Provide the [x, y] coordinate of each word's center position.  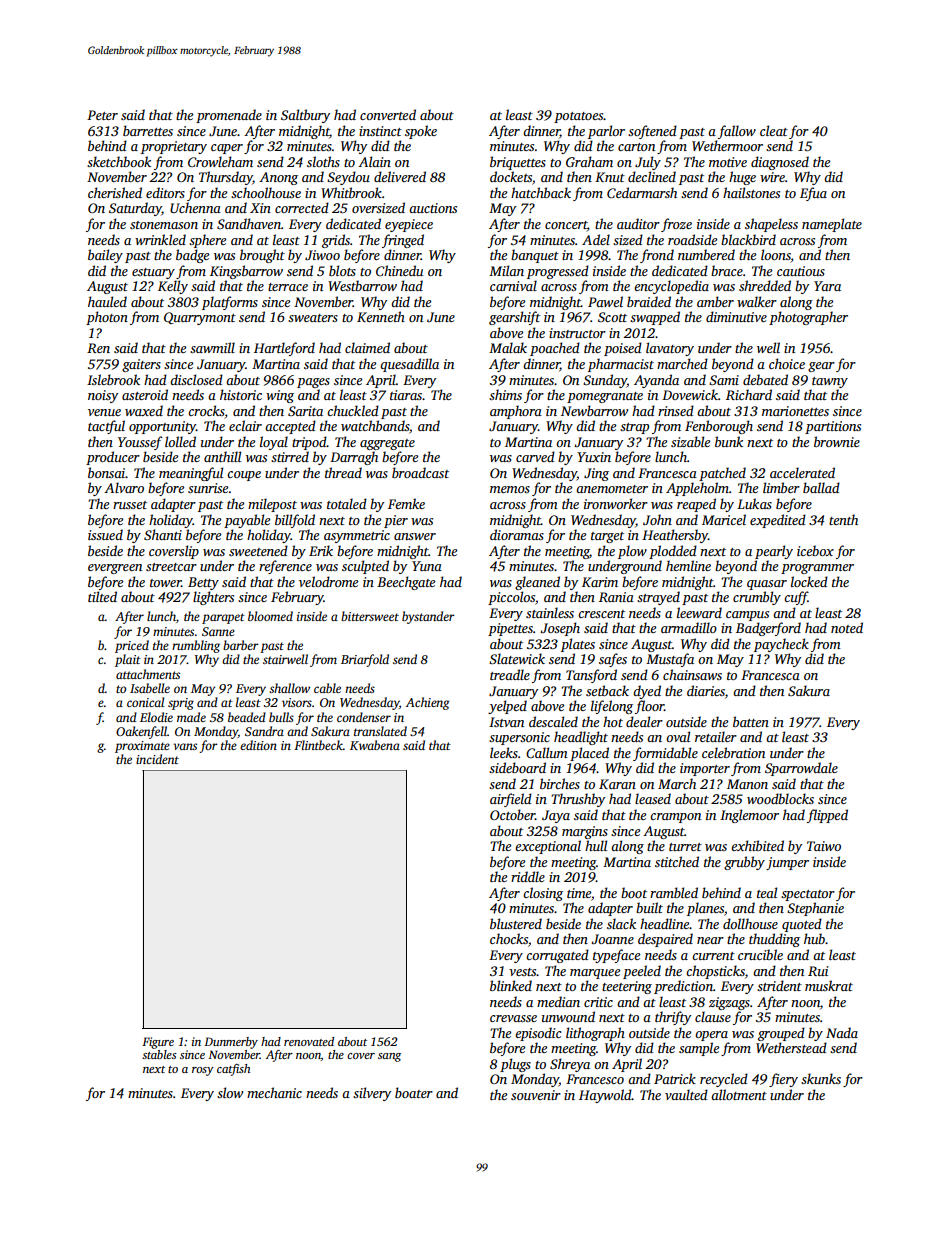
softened [652, 132]
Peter [102, 115]
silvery [372, 1094]
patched [722, 474]
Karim [600, 582]
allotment [739, 1094]
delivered [400, 176]
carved [535, 456]
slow [230, 1092]
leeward [699, 612]
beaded [247, 717]
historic [241, 394]
